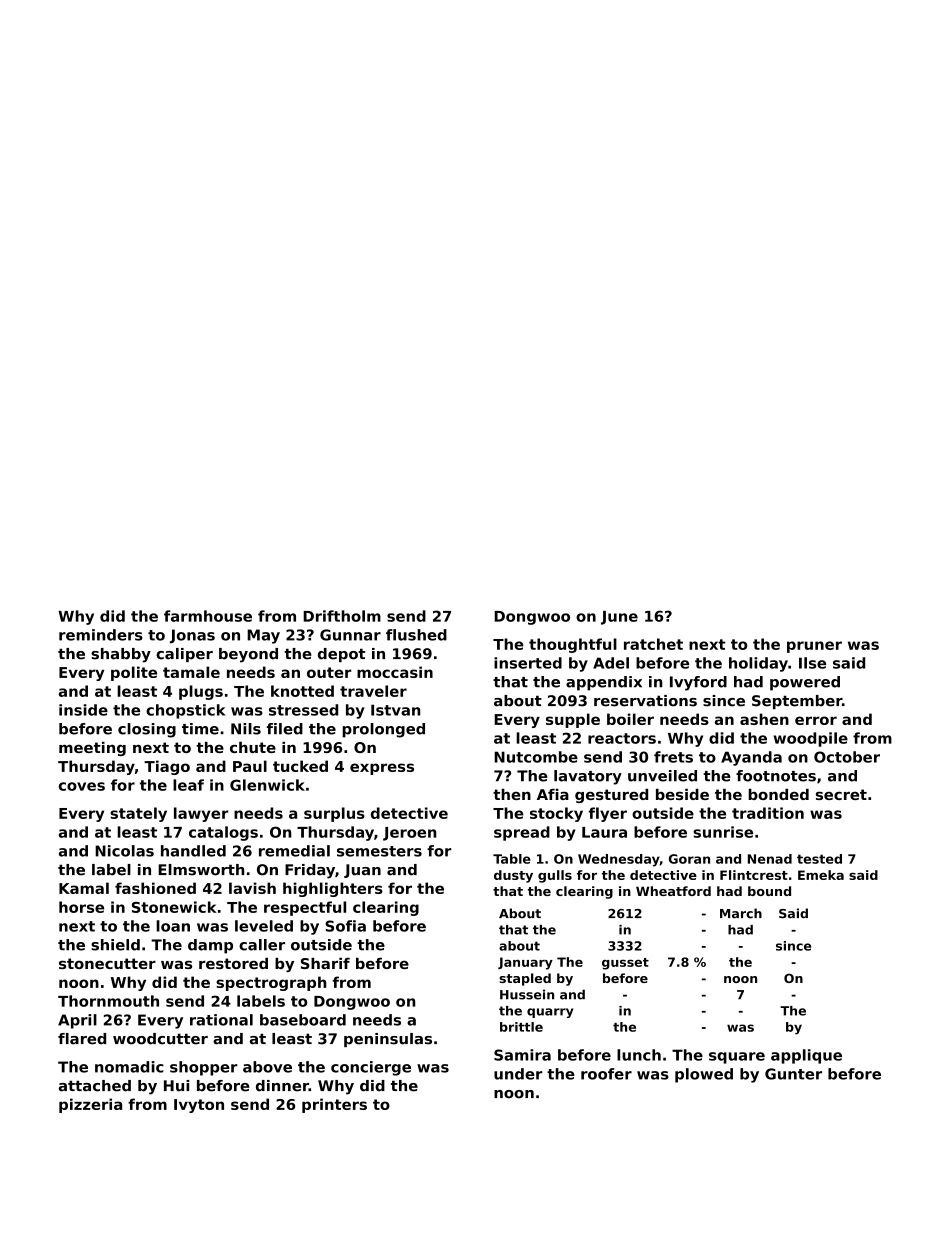 The image size is (952, 1233). Describe the element at coordinates (124, 851) in the screenshot. I see `Nicolas` at that location.
